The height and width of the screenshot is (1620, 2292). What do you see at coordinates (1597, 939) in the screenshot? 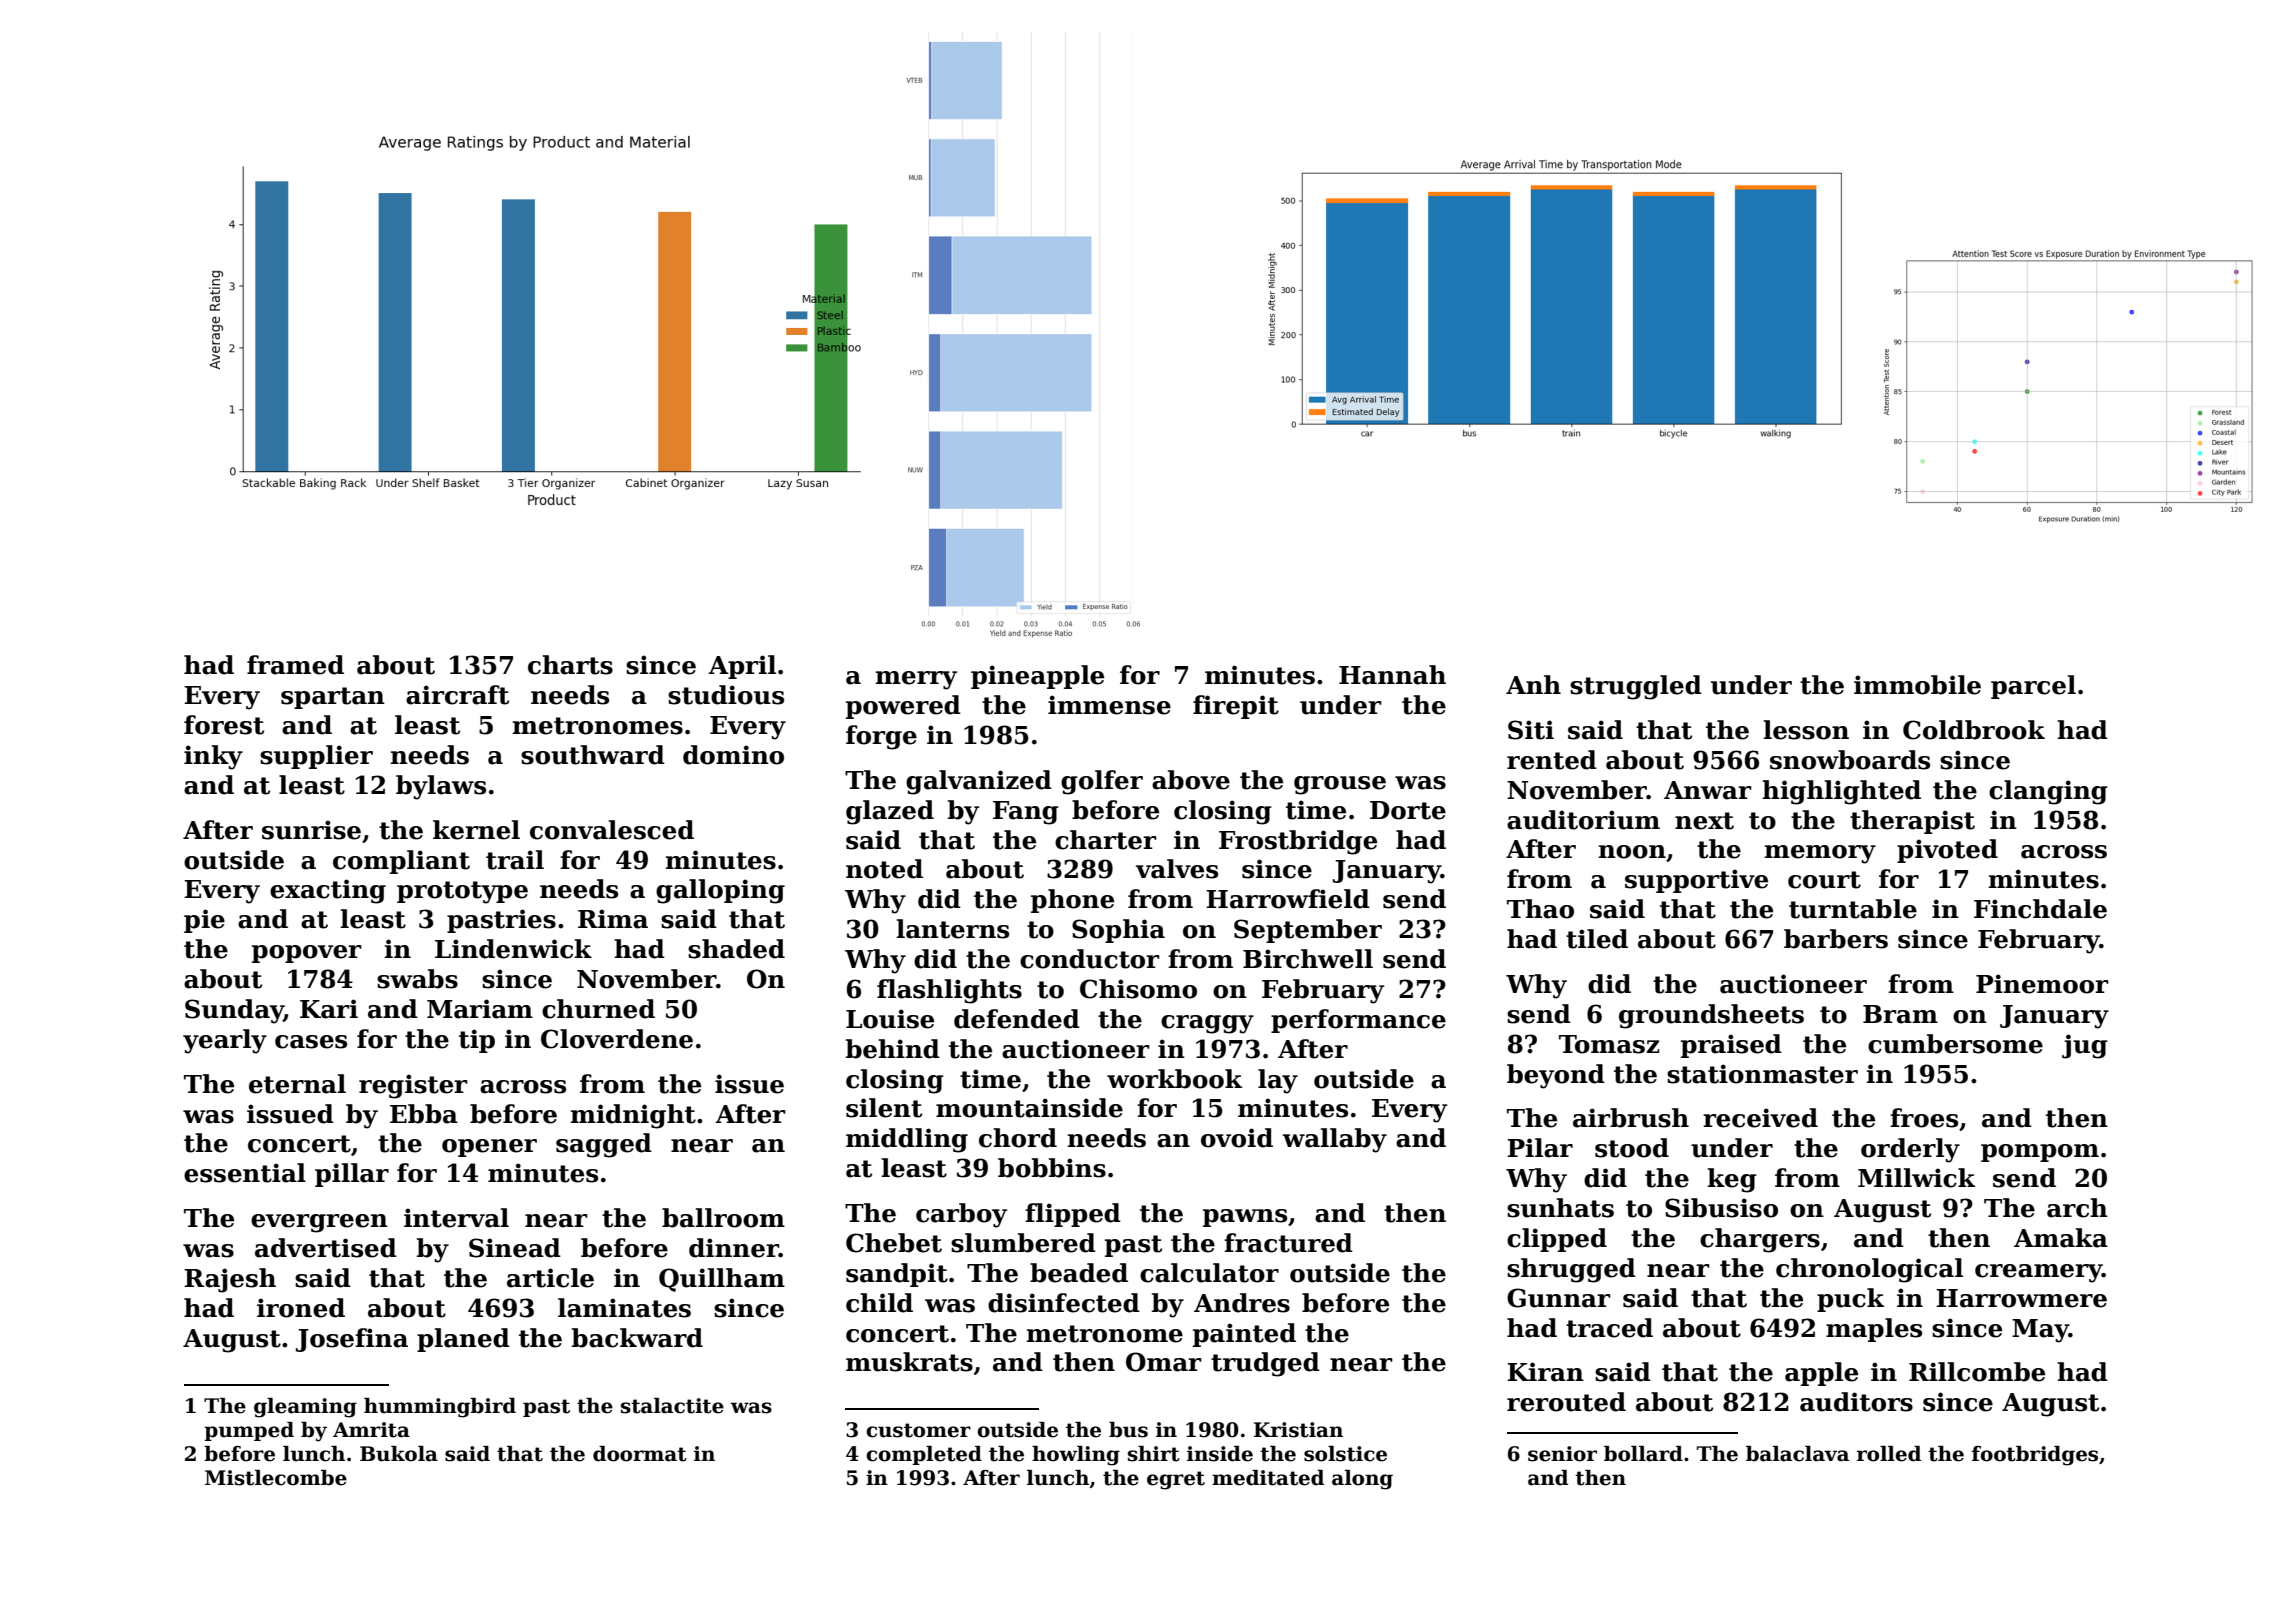
I see `tiled` at bounding box center [1597, 939].
